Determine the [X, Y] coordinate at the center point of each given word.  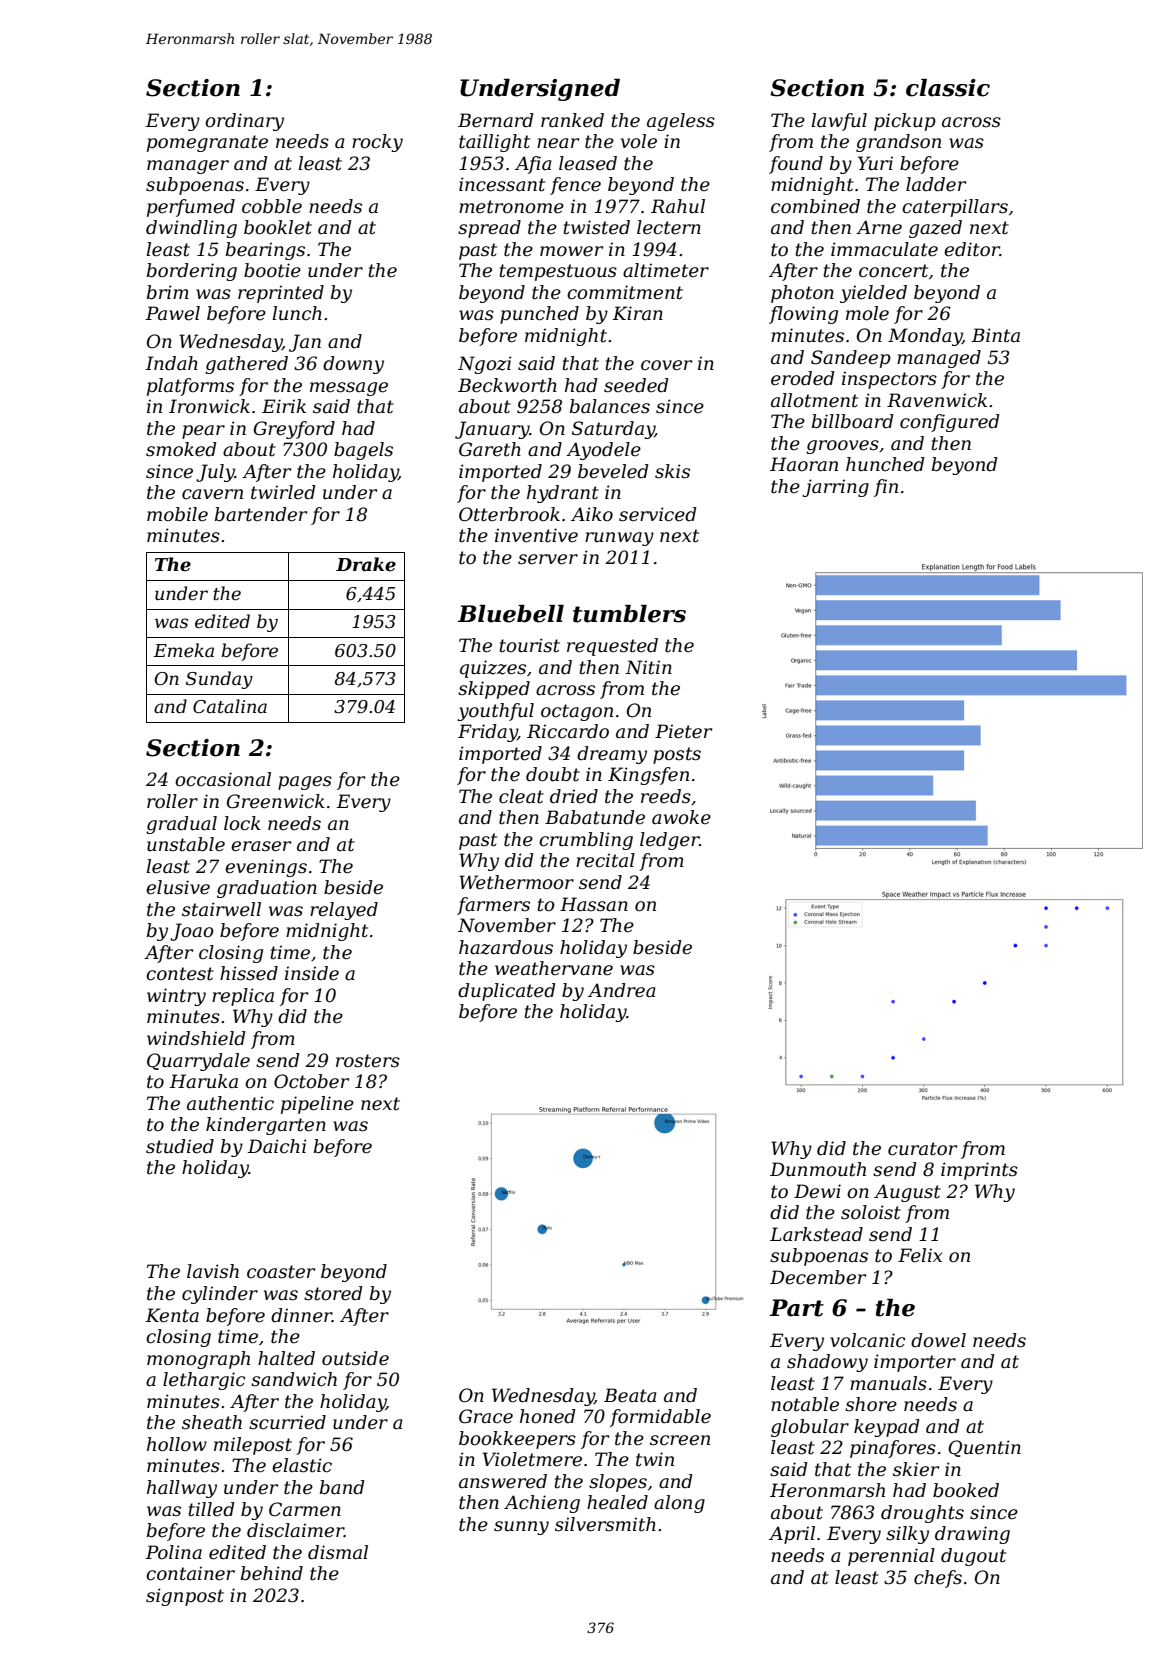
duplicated [507, 992]
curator [922, 1149]
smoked [181, 449]
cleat [521, 796]
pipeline [317, 1105]
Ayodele [603, 451]
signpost [185, 1597]
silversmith [605, 1524]
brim [168, 292]
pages [305, 783]
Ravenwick [937, 400]
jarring [836, 488]
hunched [885, 464]
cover [666, 365]
